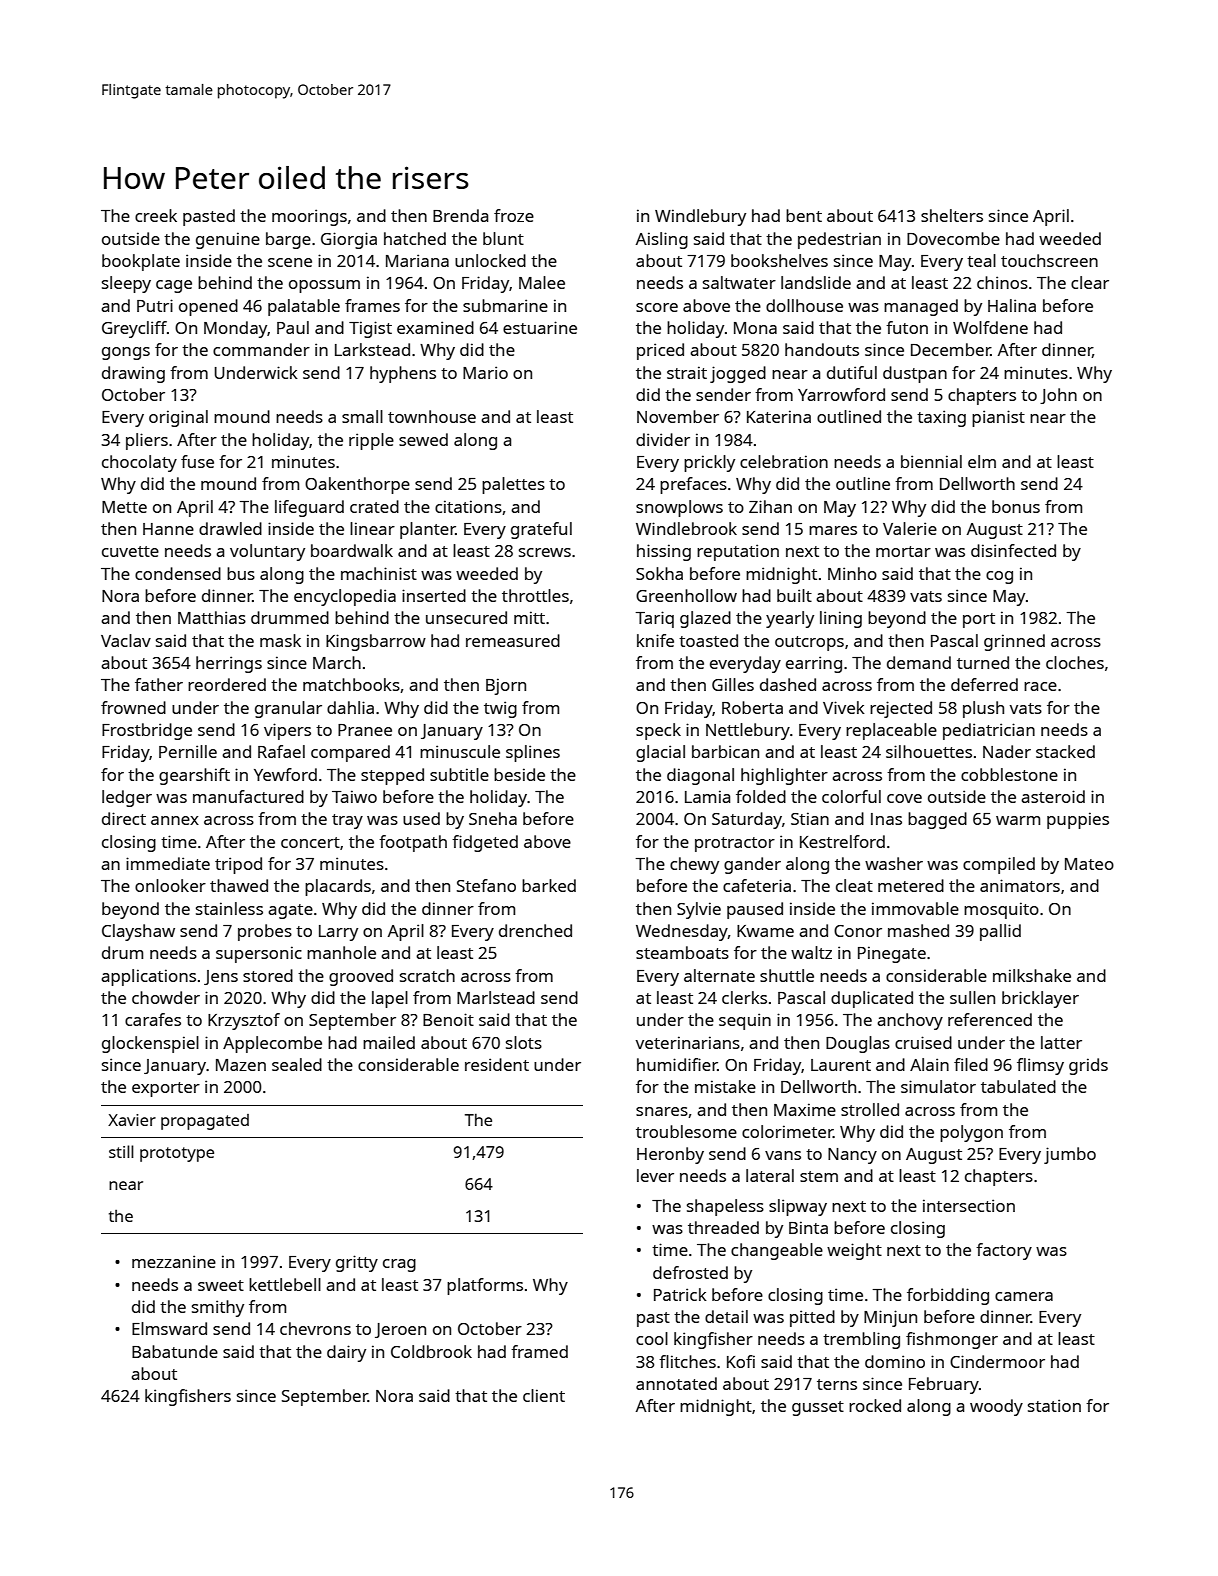  Describe the element at coordinates (544, 1395) in the image. I see `client` at that location.
